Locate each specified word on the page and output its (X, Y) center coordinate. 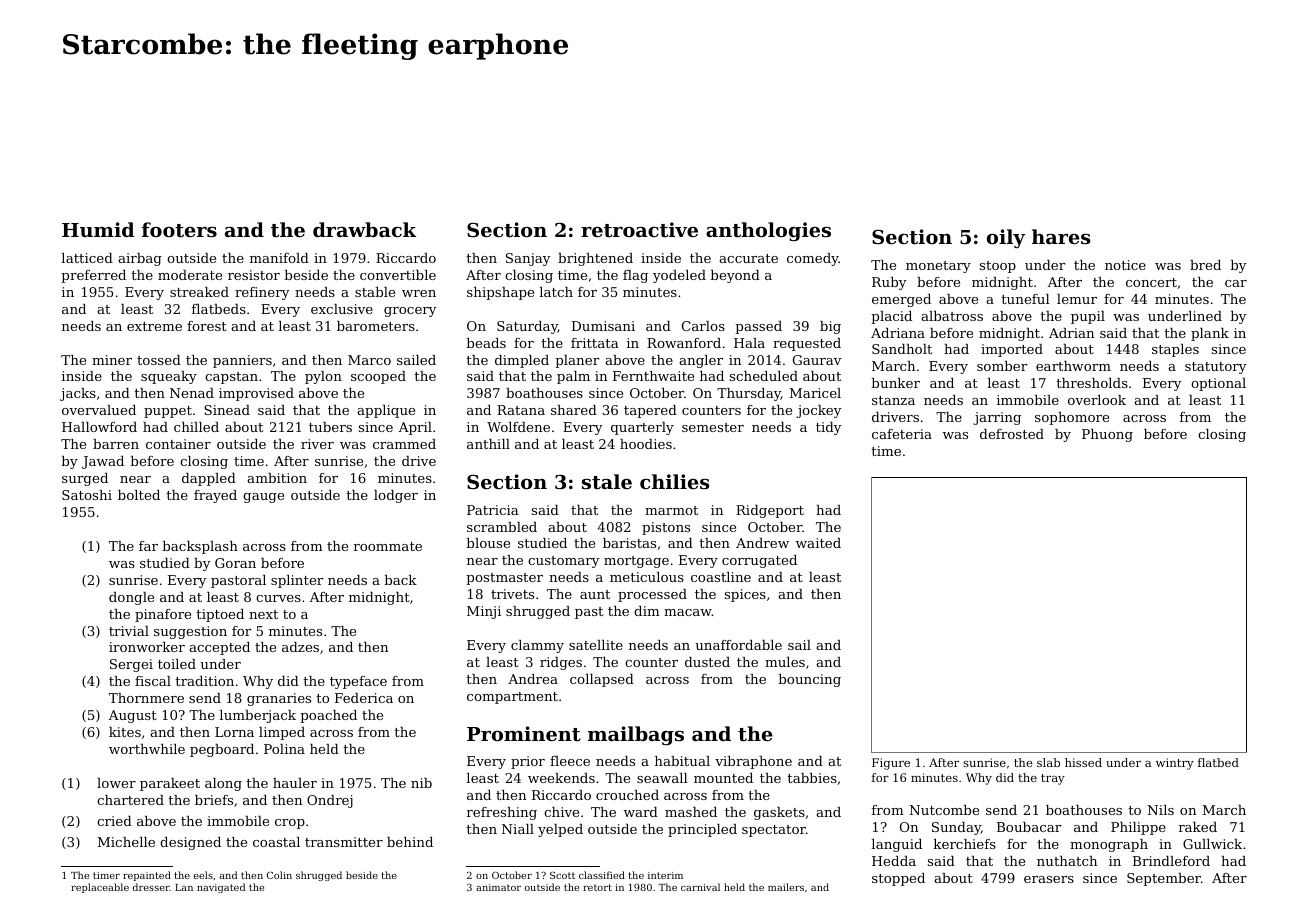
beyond (735, 276)
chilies (674, 482)
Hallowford (99, 427)
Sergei (131, 665)
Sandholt (902, 349)
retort (597, 887)
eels (203, 875)
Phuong (1107, 435)
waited (818, 543)
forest (207, 326)
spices (745, 595)
